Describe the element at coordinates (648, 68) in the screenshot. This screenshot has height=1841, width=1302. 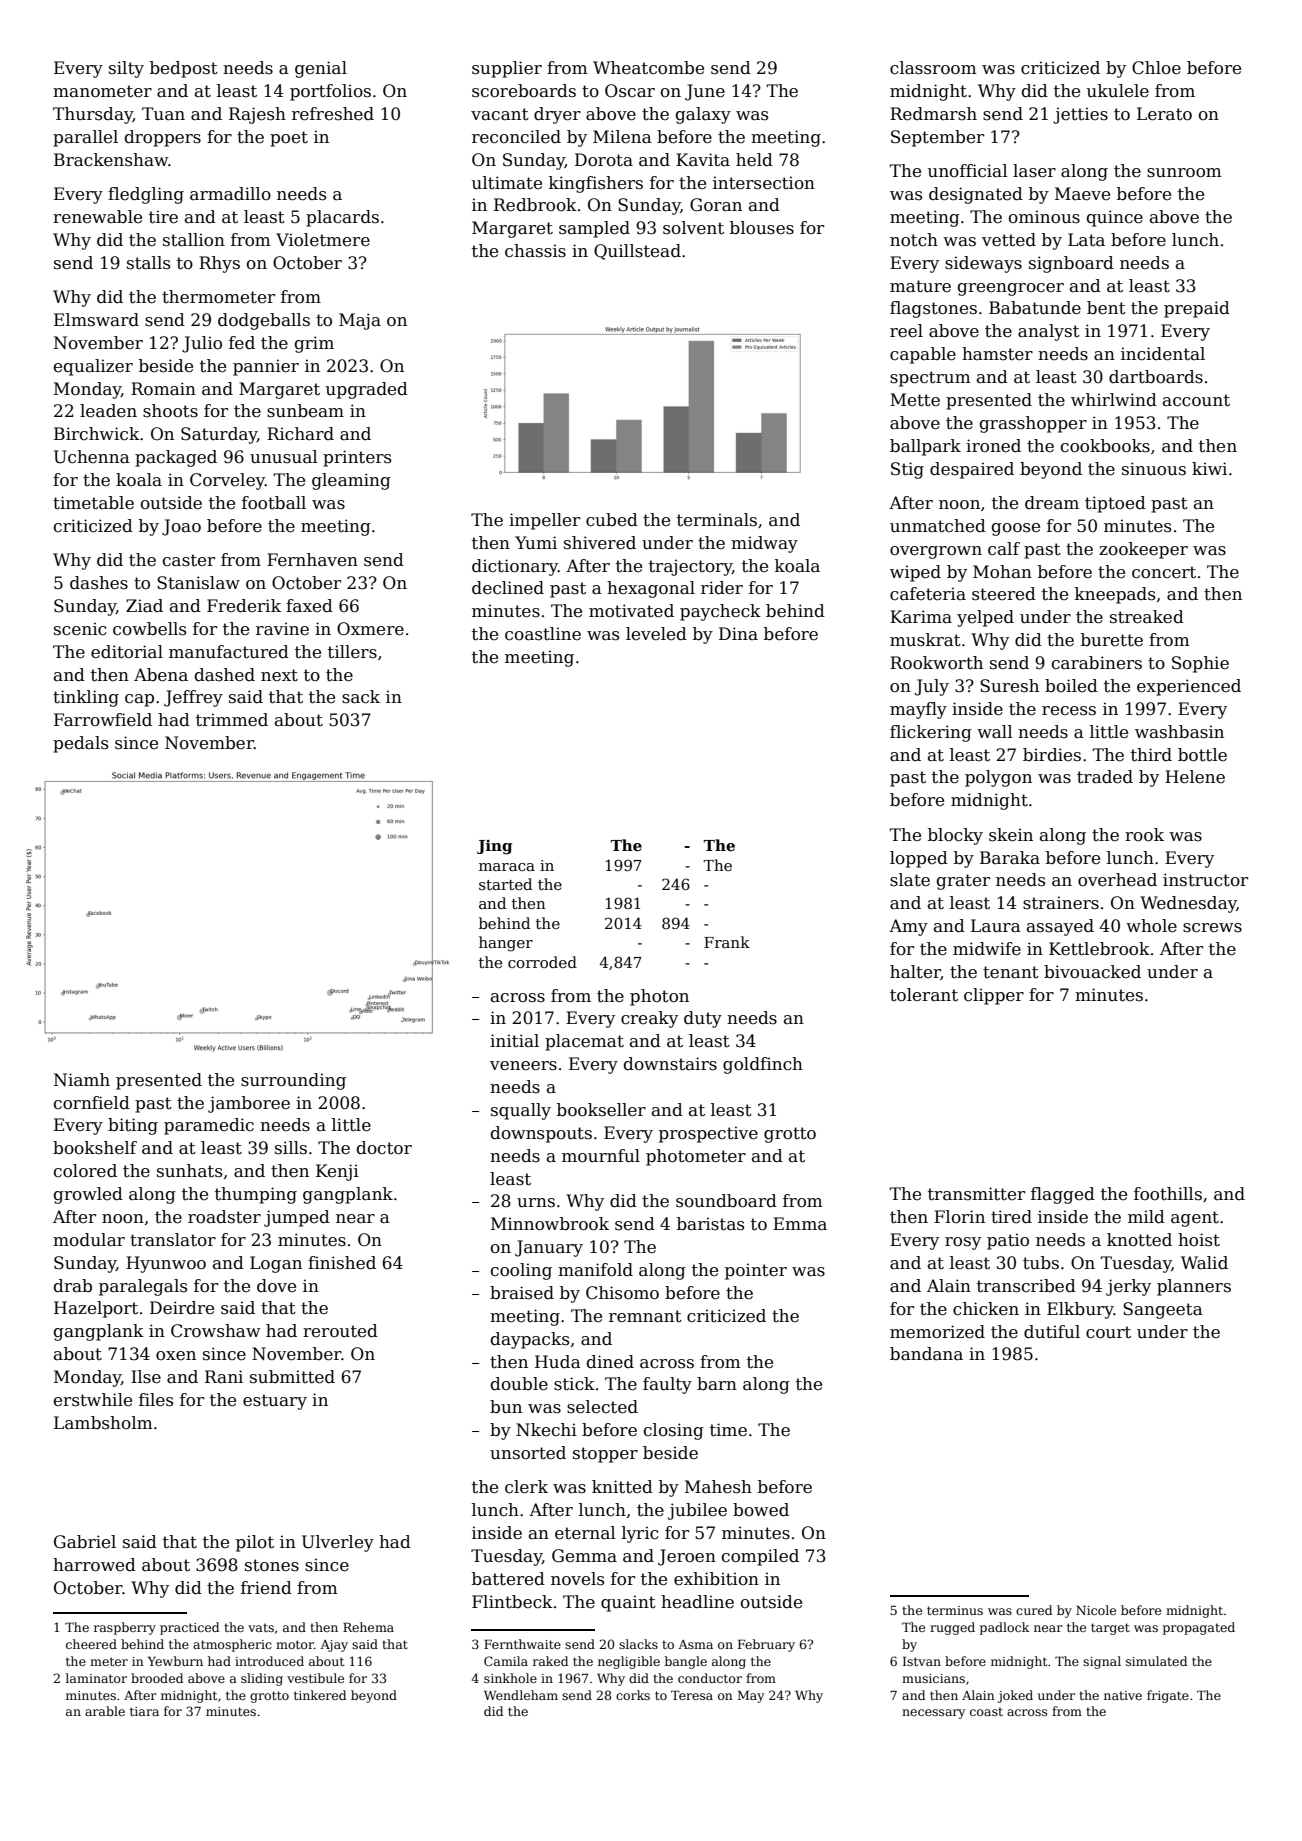
I see `Wheatcombe` at that location.
